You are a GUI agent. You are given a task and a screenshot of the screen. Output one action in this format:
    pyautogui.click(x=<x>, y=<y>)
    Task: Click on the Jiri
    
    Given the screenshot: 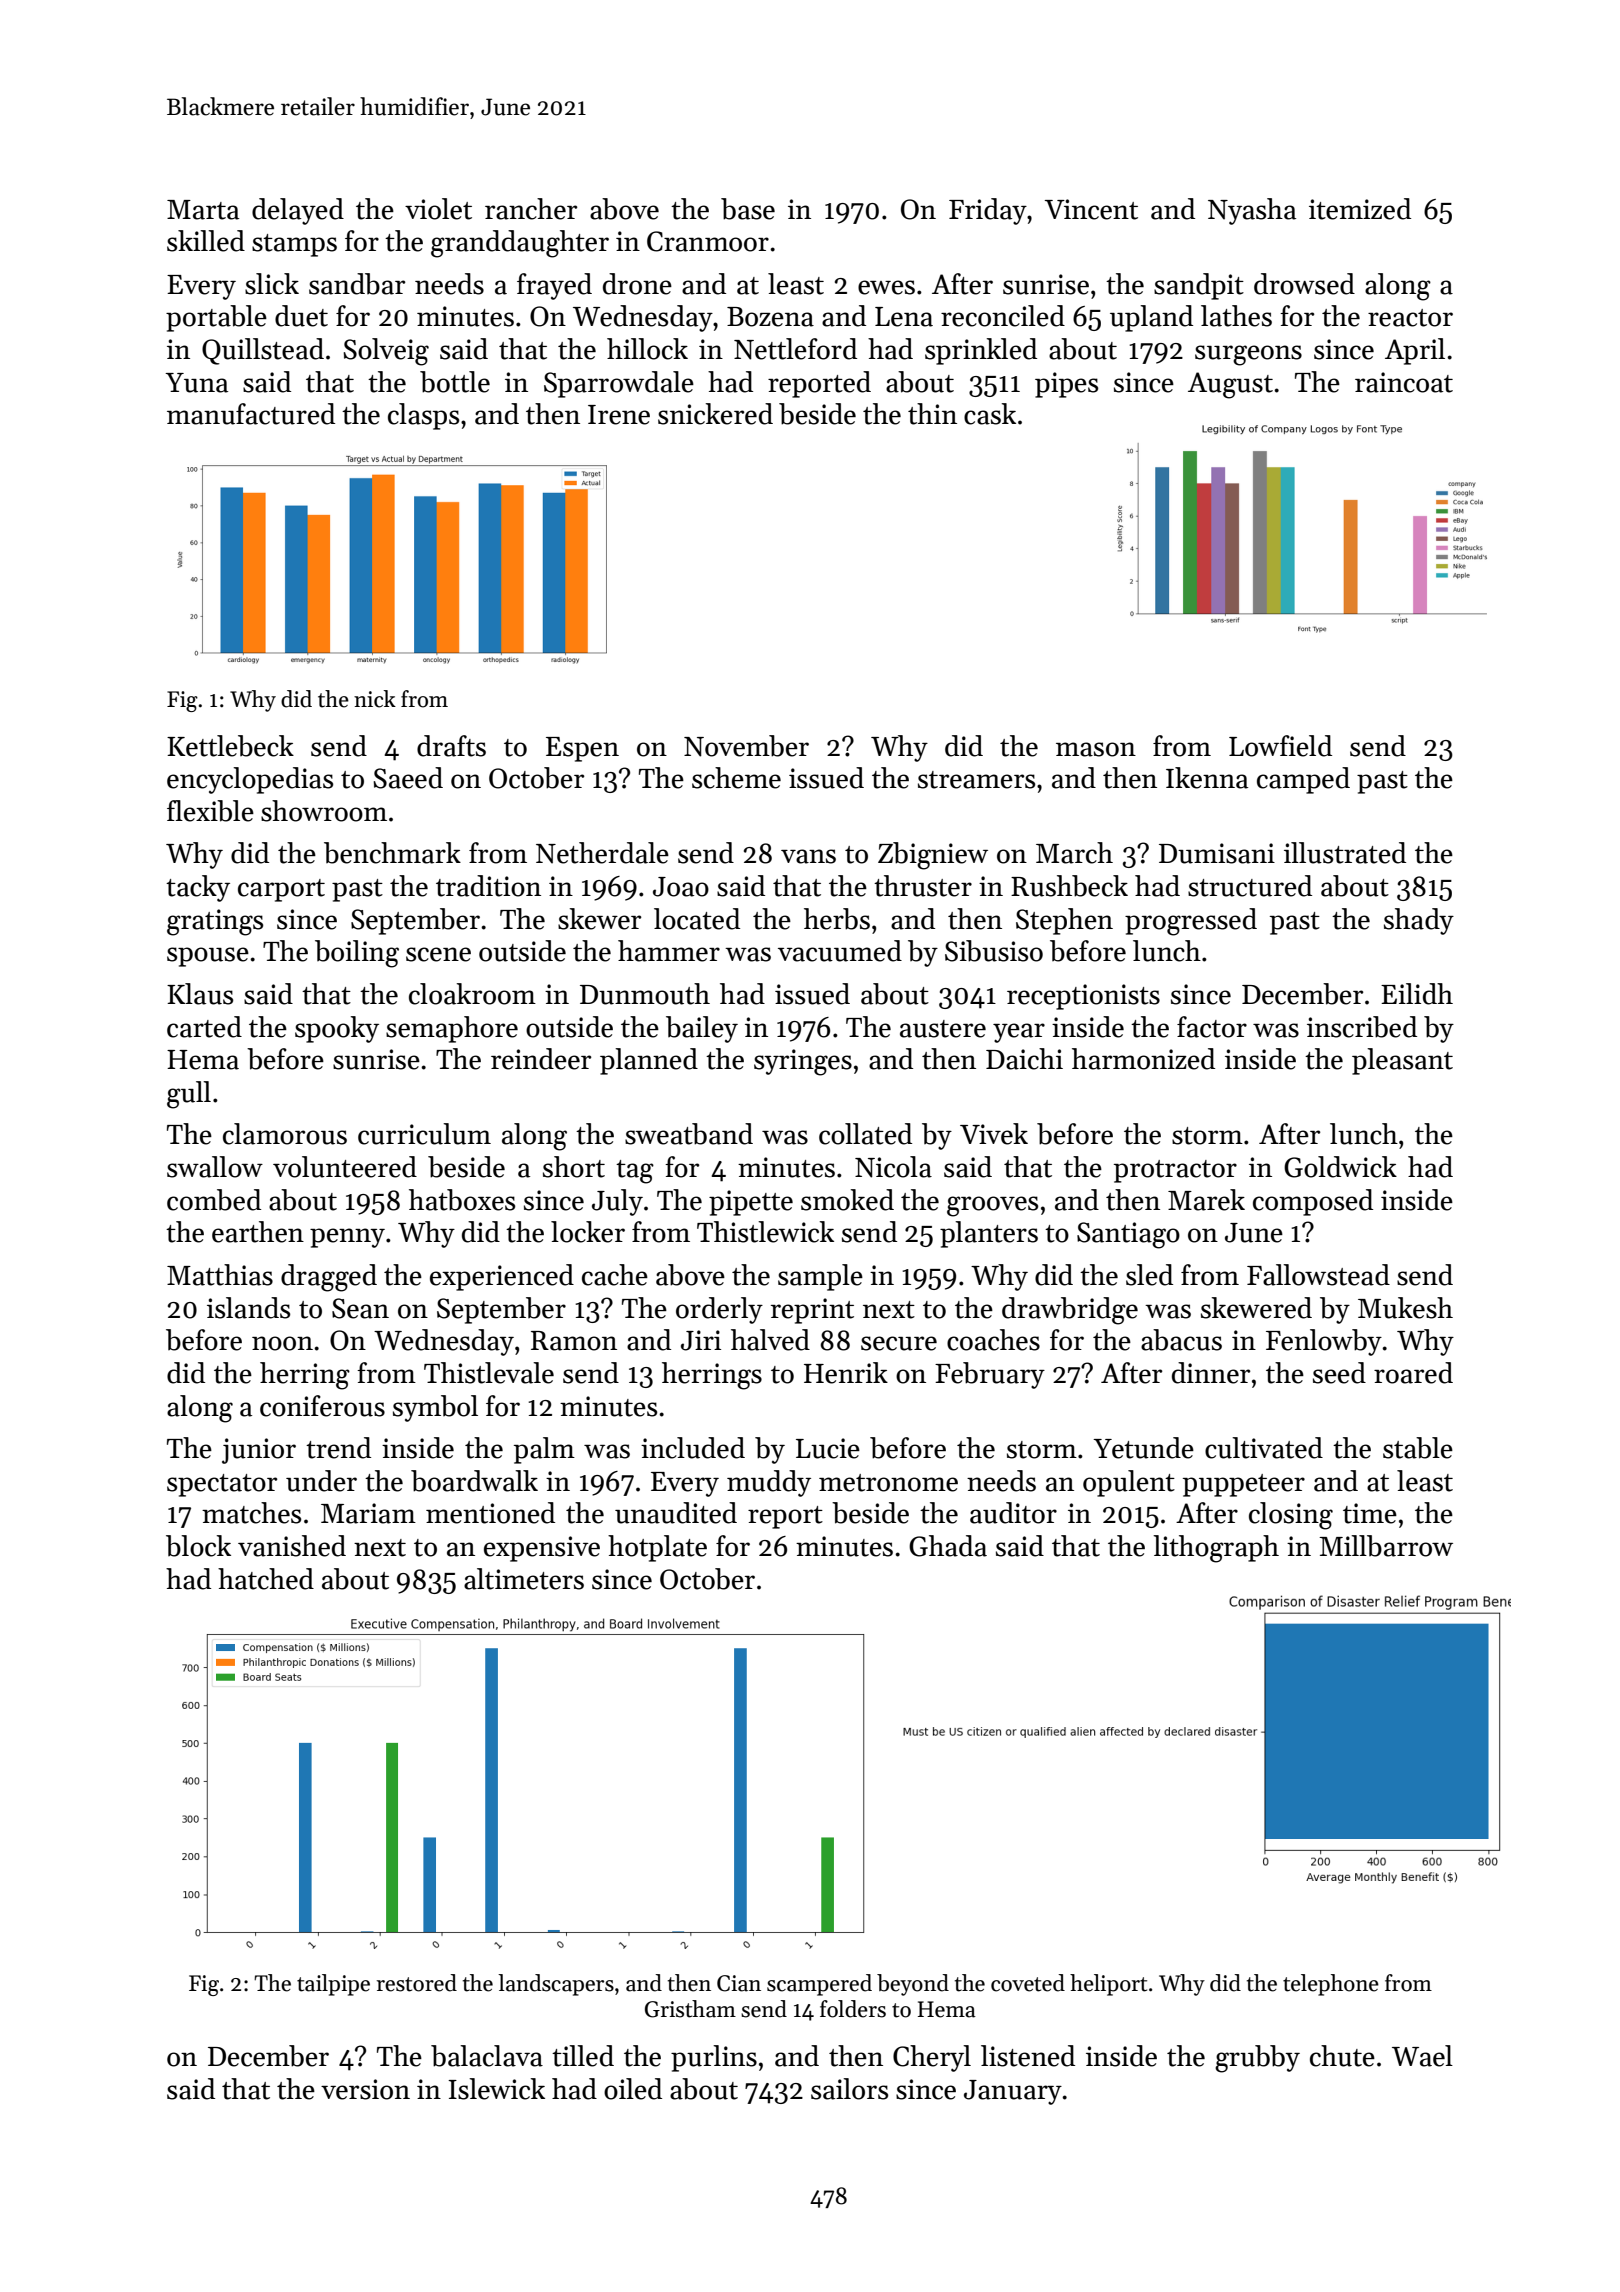 What is the action you would take?
    pyautogui.click(x=701, y=1340)
